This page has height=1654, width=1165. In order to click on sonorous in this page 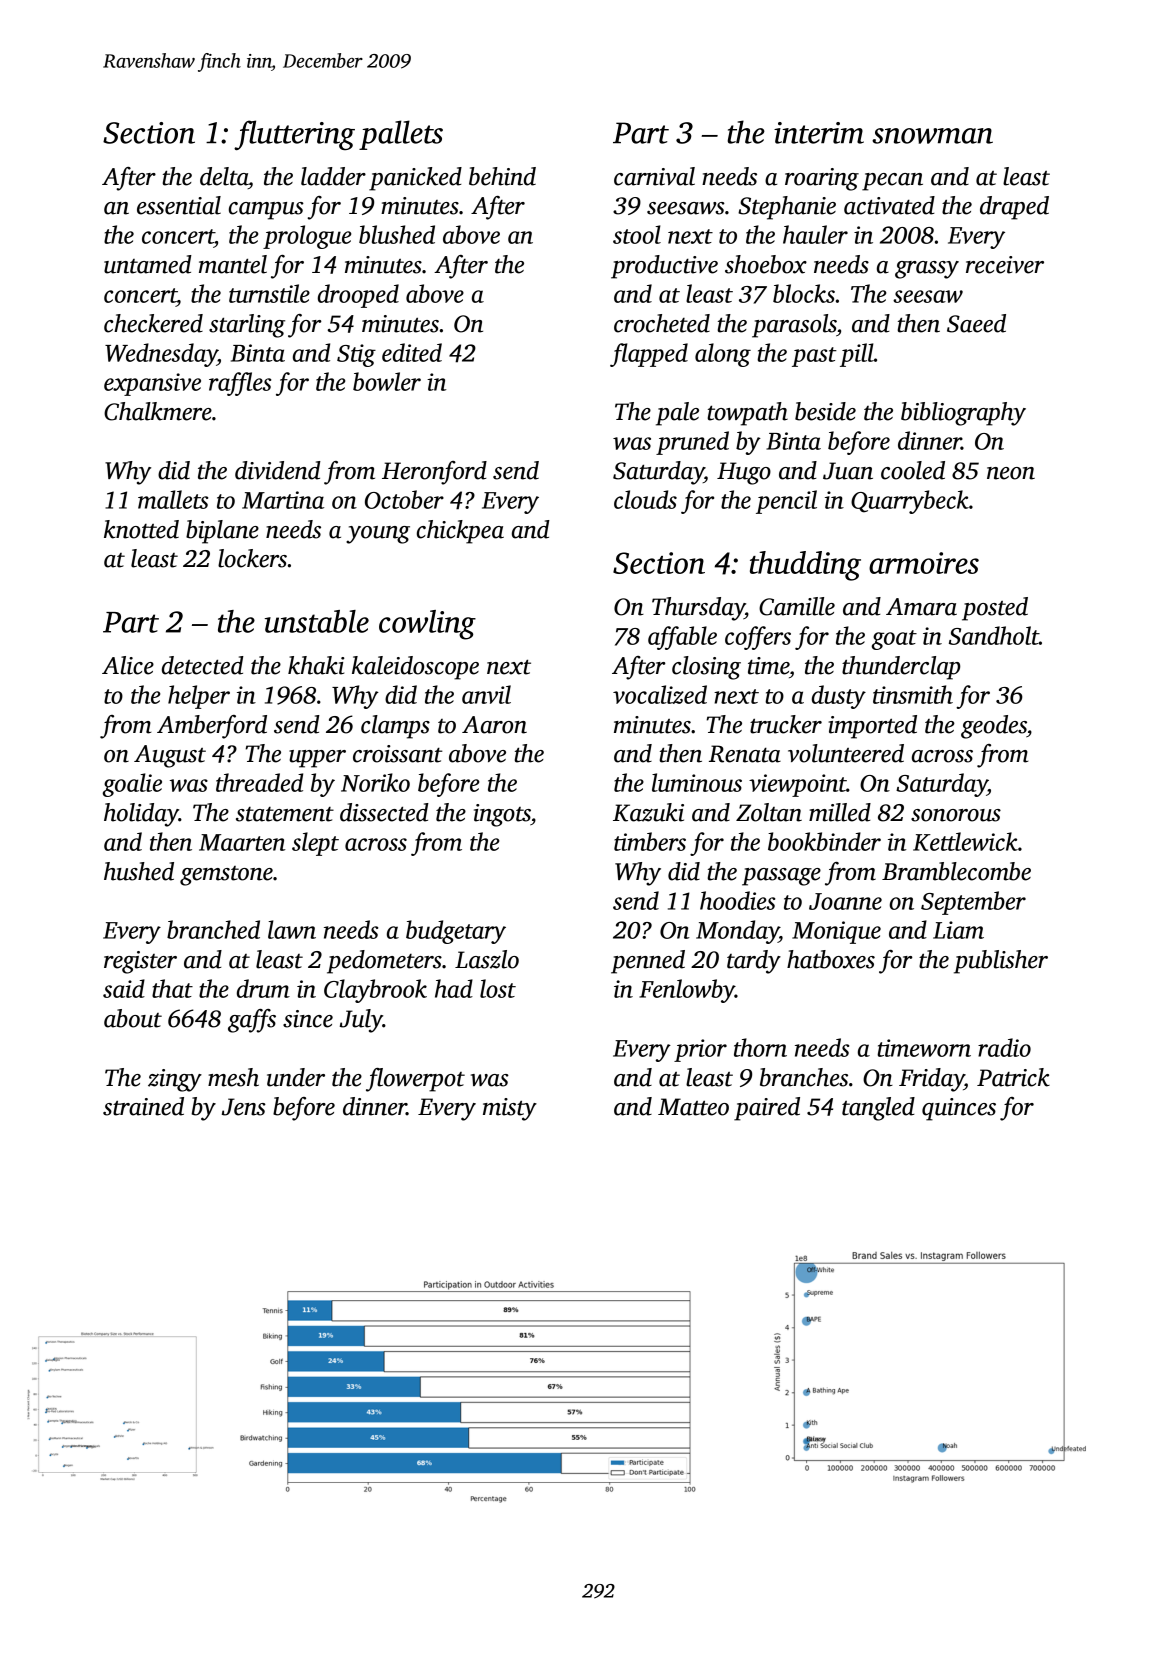, I will do `click(956, 815)`.
